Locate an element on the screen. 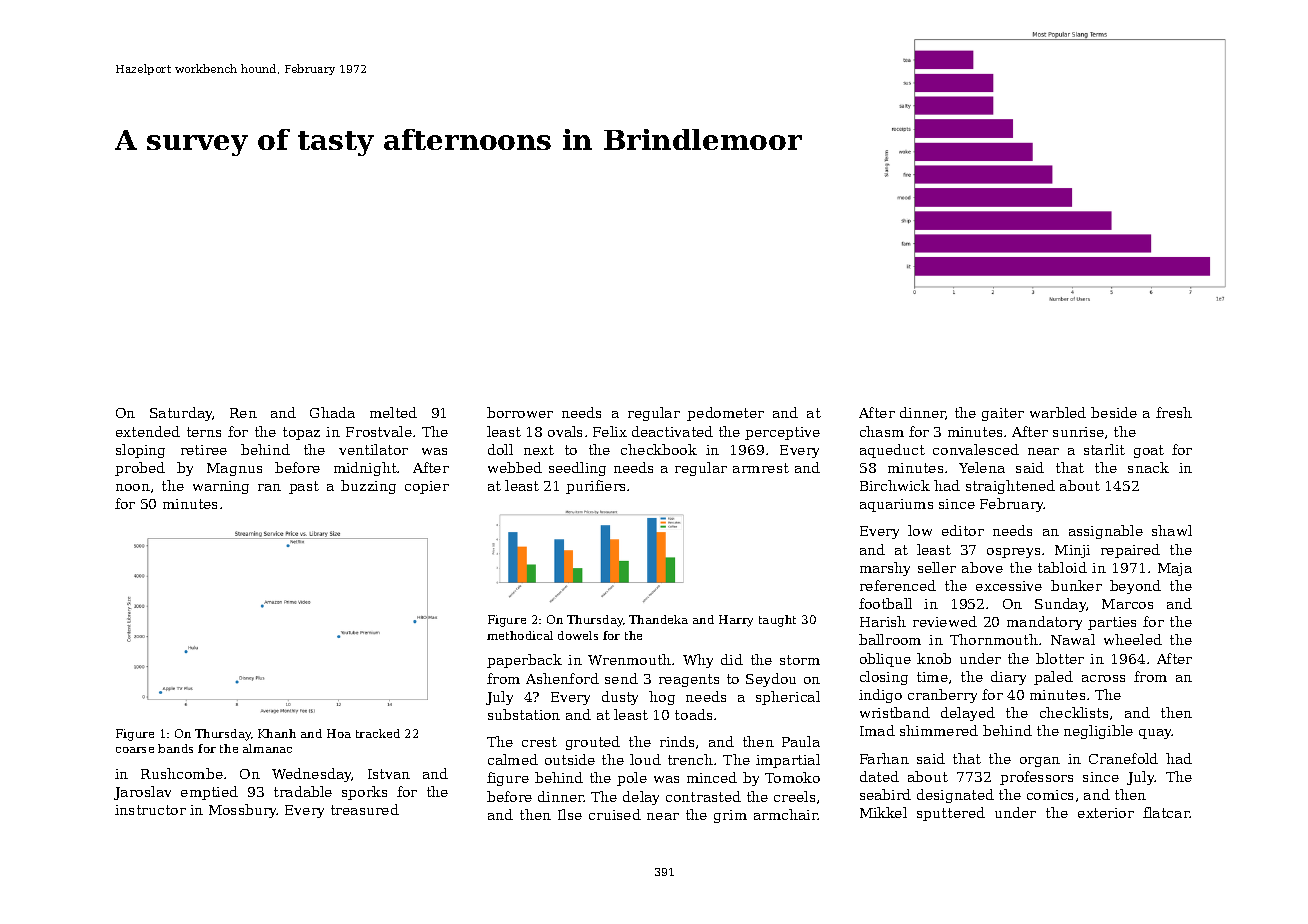 This screenshot has width=1308, height=924. Khanh is located at coordinates (277, 733).
